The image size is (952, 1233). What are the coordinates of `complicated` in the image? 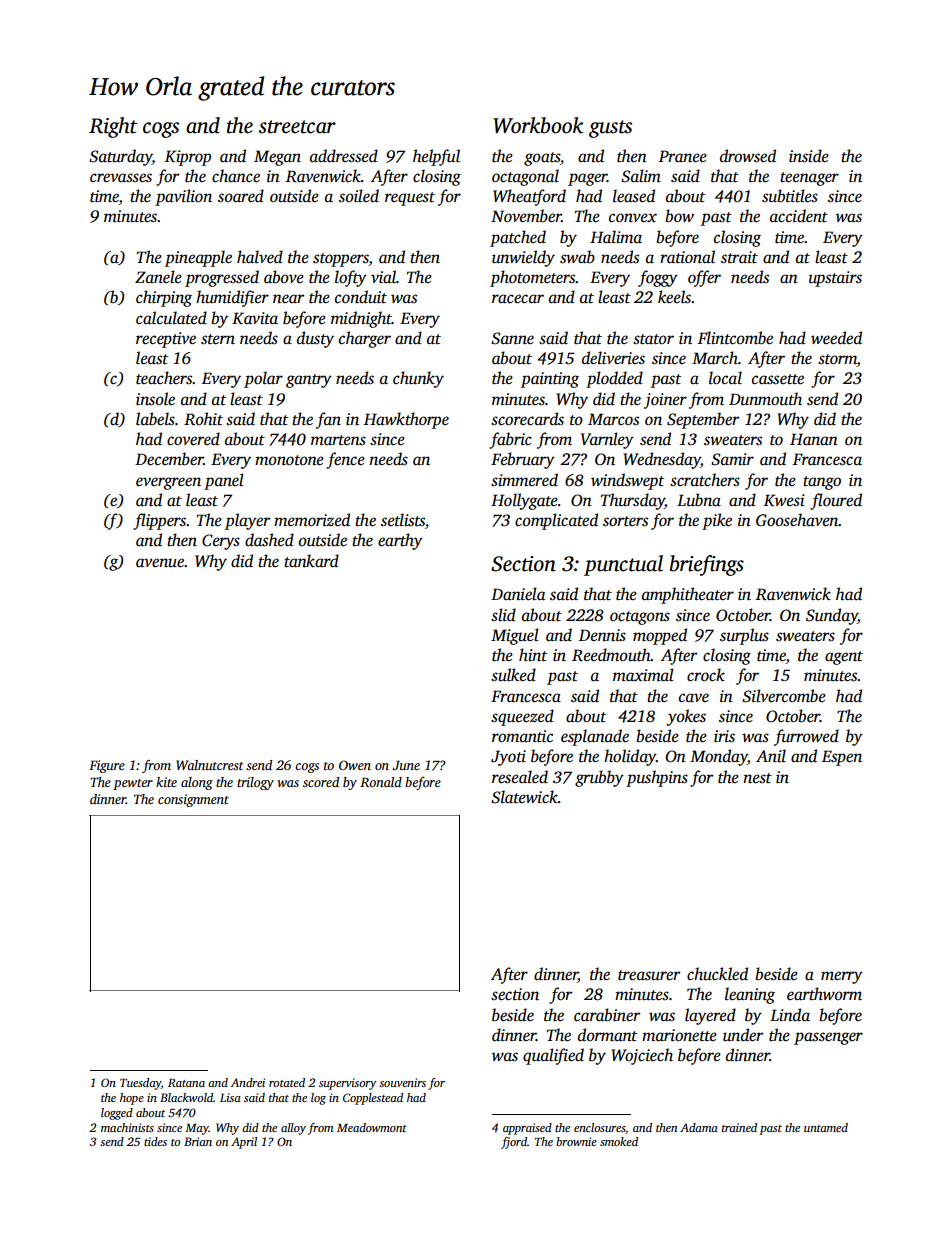 It's located at (556, 521).
